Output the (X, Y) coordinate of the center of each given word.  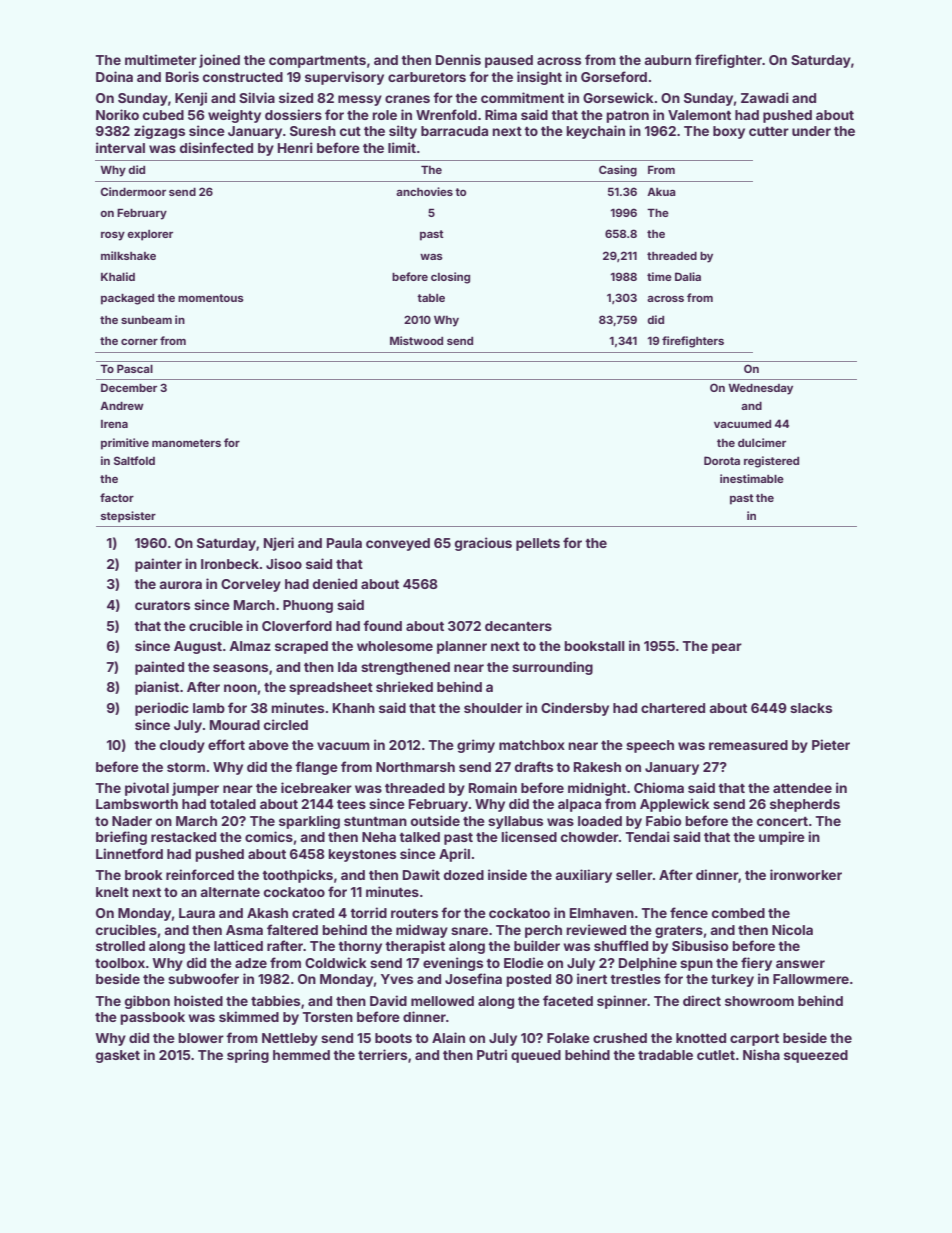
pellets (538, 544)
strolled (120, 946)
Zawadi (765, 97)
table (431, 298)
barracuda (454, 131)
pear (727, 648)
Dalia (688, 276)
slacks (811, 708)
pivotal (147, 789)
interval (120, 147)
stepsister (128, 517)
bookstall (594, 646)
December (129, 387)
